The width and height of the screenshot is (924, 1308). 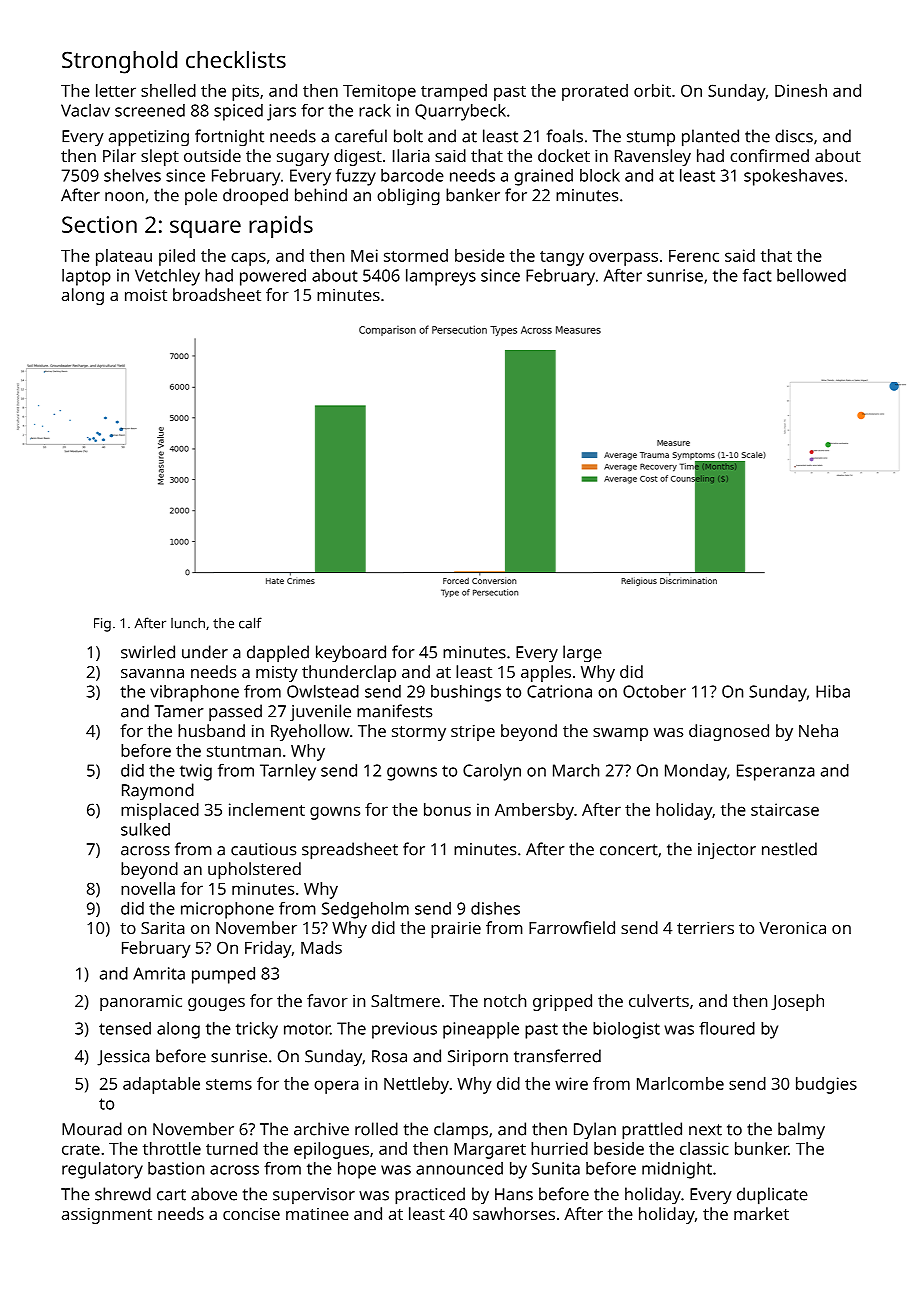 I want to click on lampreys, so click(x=441, y=277).
